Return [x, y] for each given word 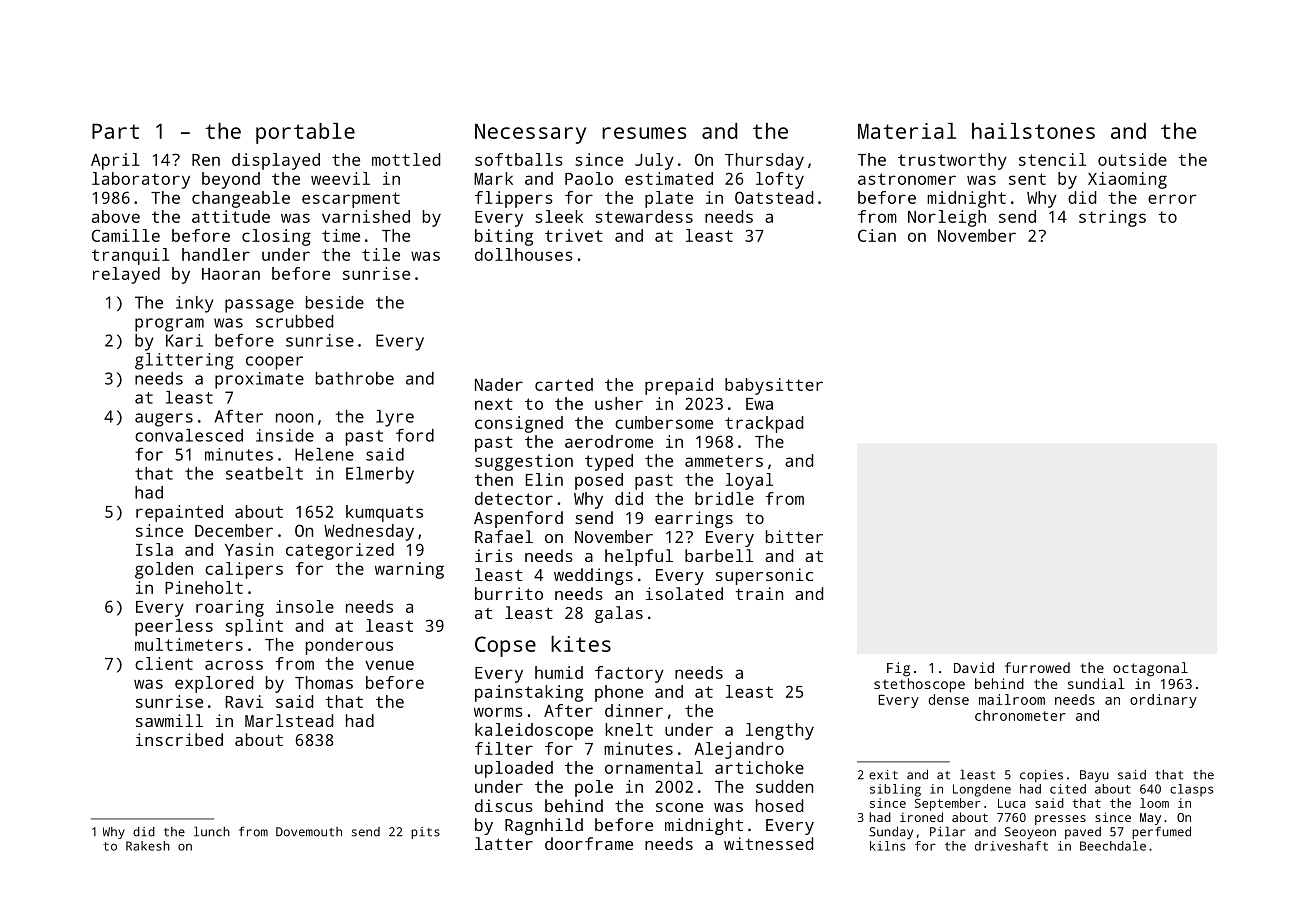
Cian [877, 235]
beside [335, 302]
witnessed [768, 843]
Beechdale [1113, 846]
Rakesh [148, 846]
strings [1112, 218]
